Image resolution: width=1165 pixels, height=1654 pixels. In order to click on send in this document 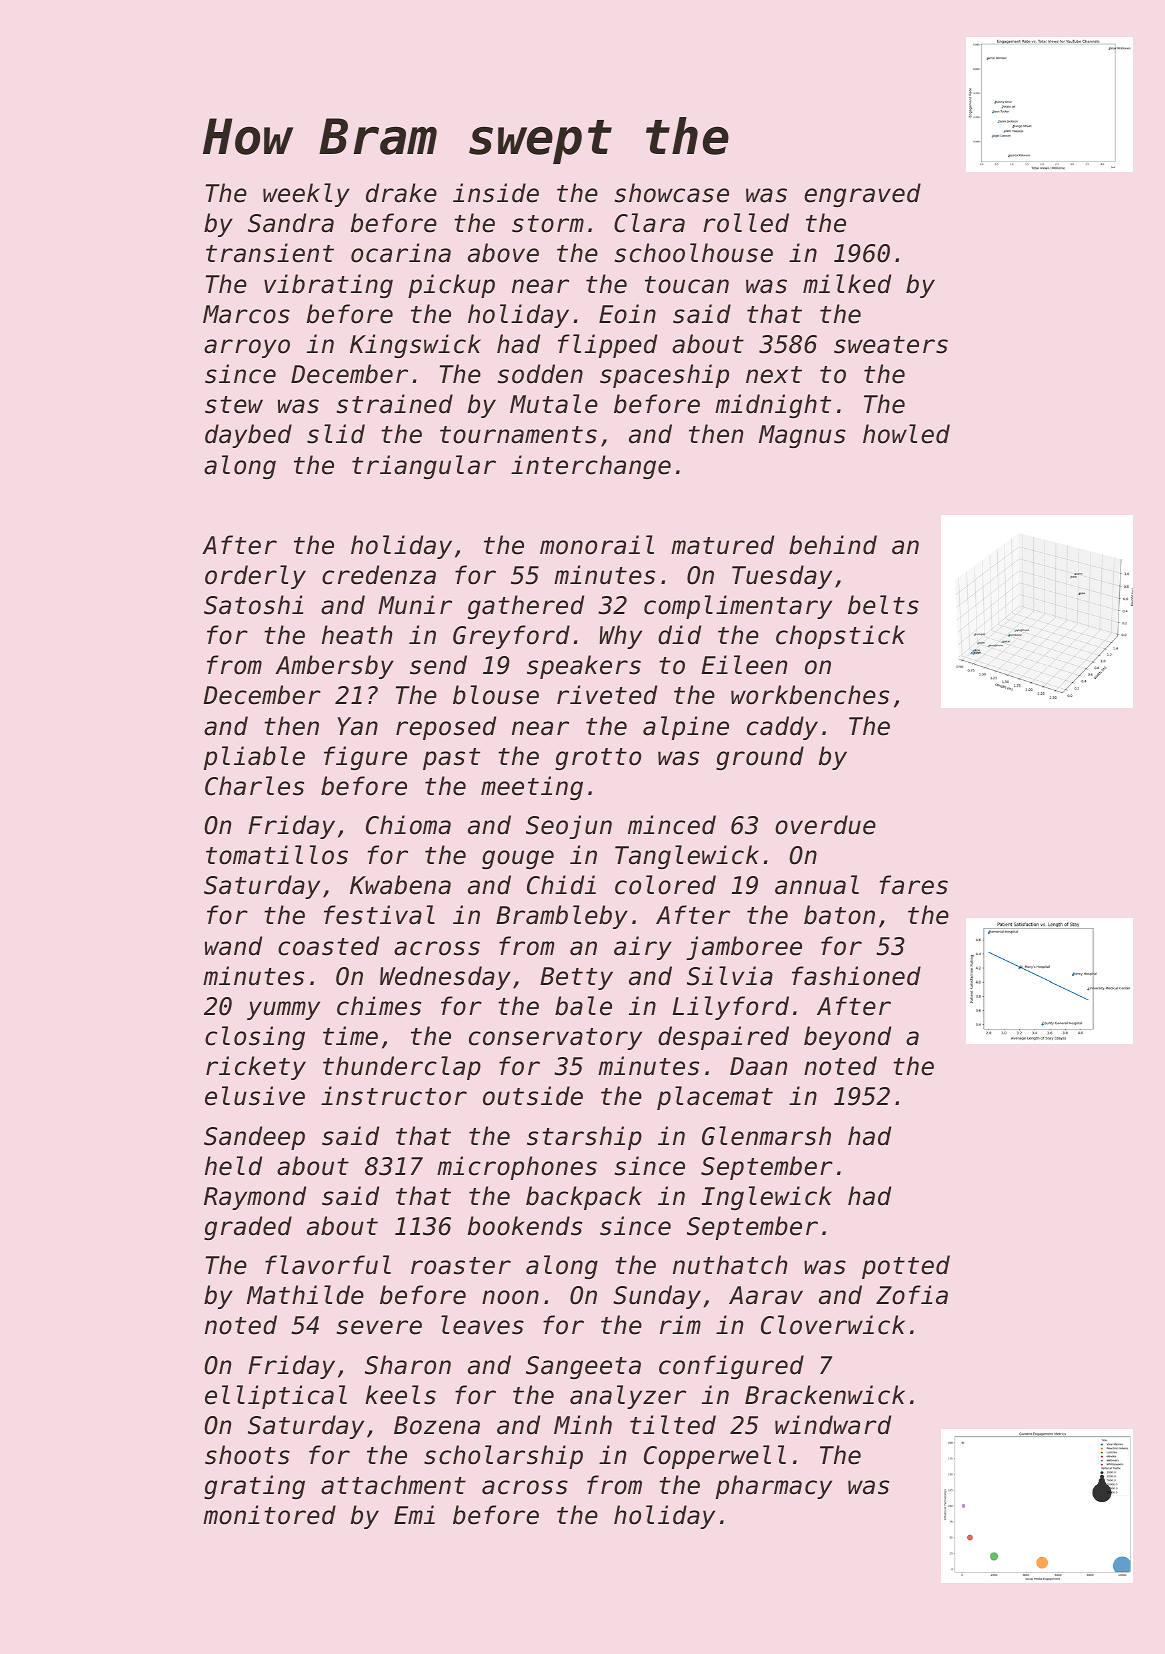, I will do `click(438, 665)`.
